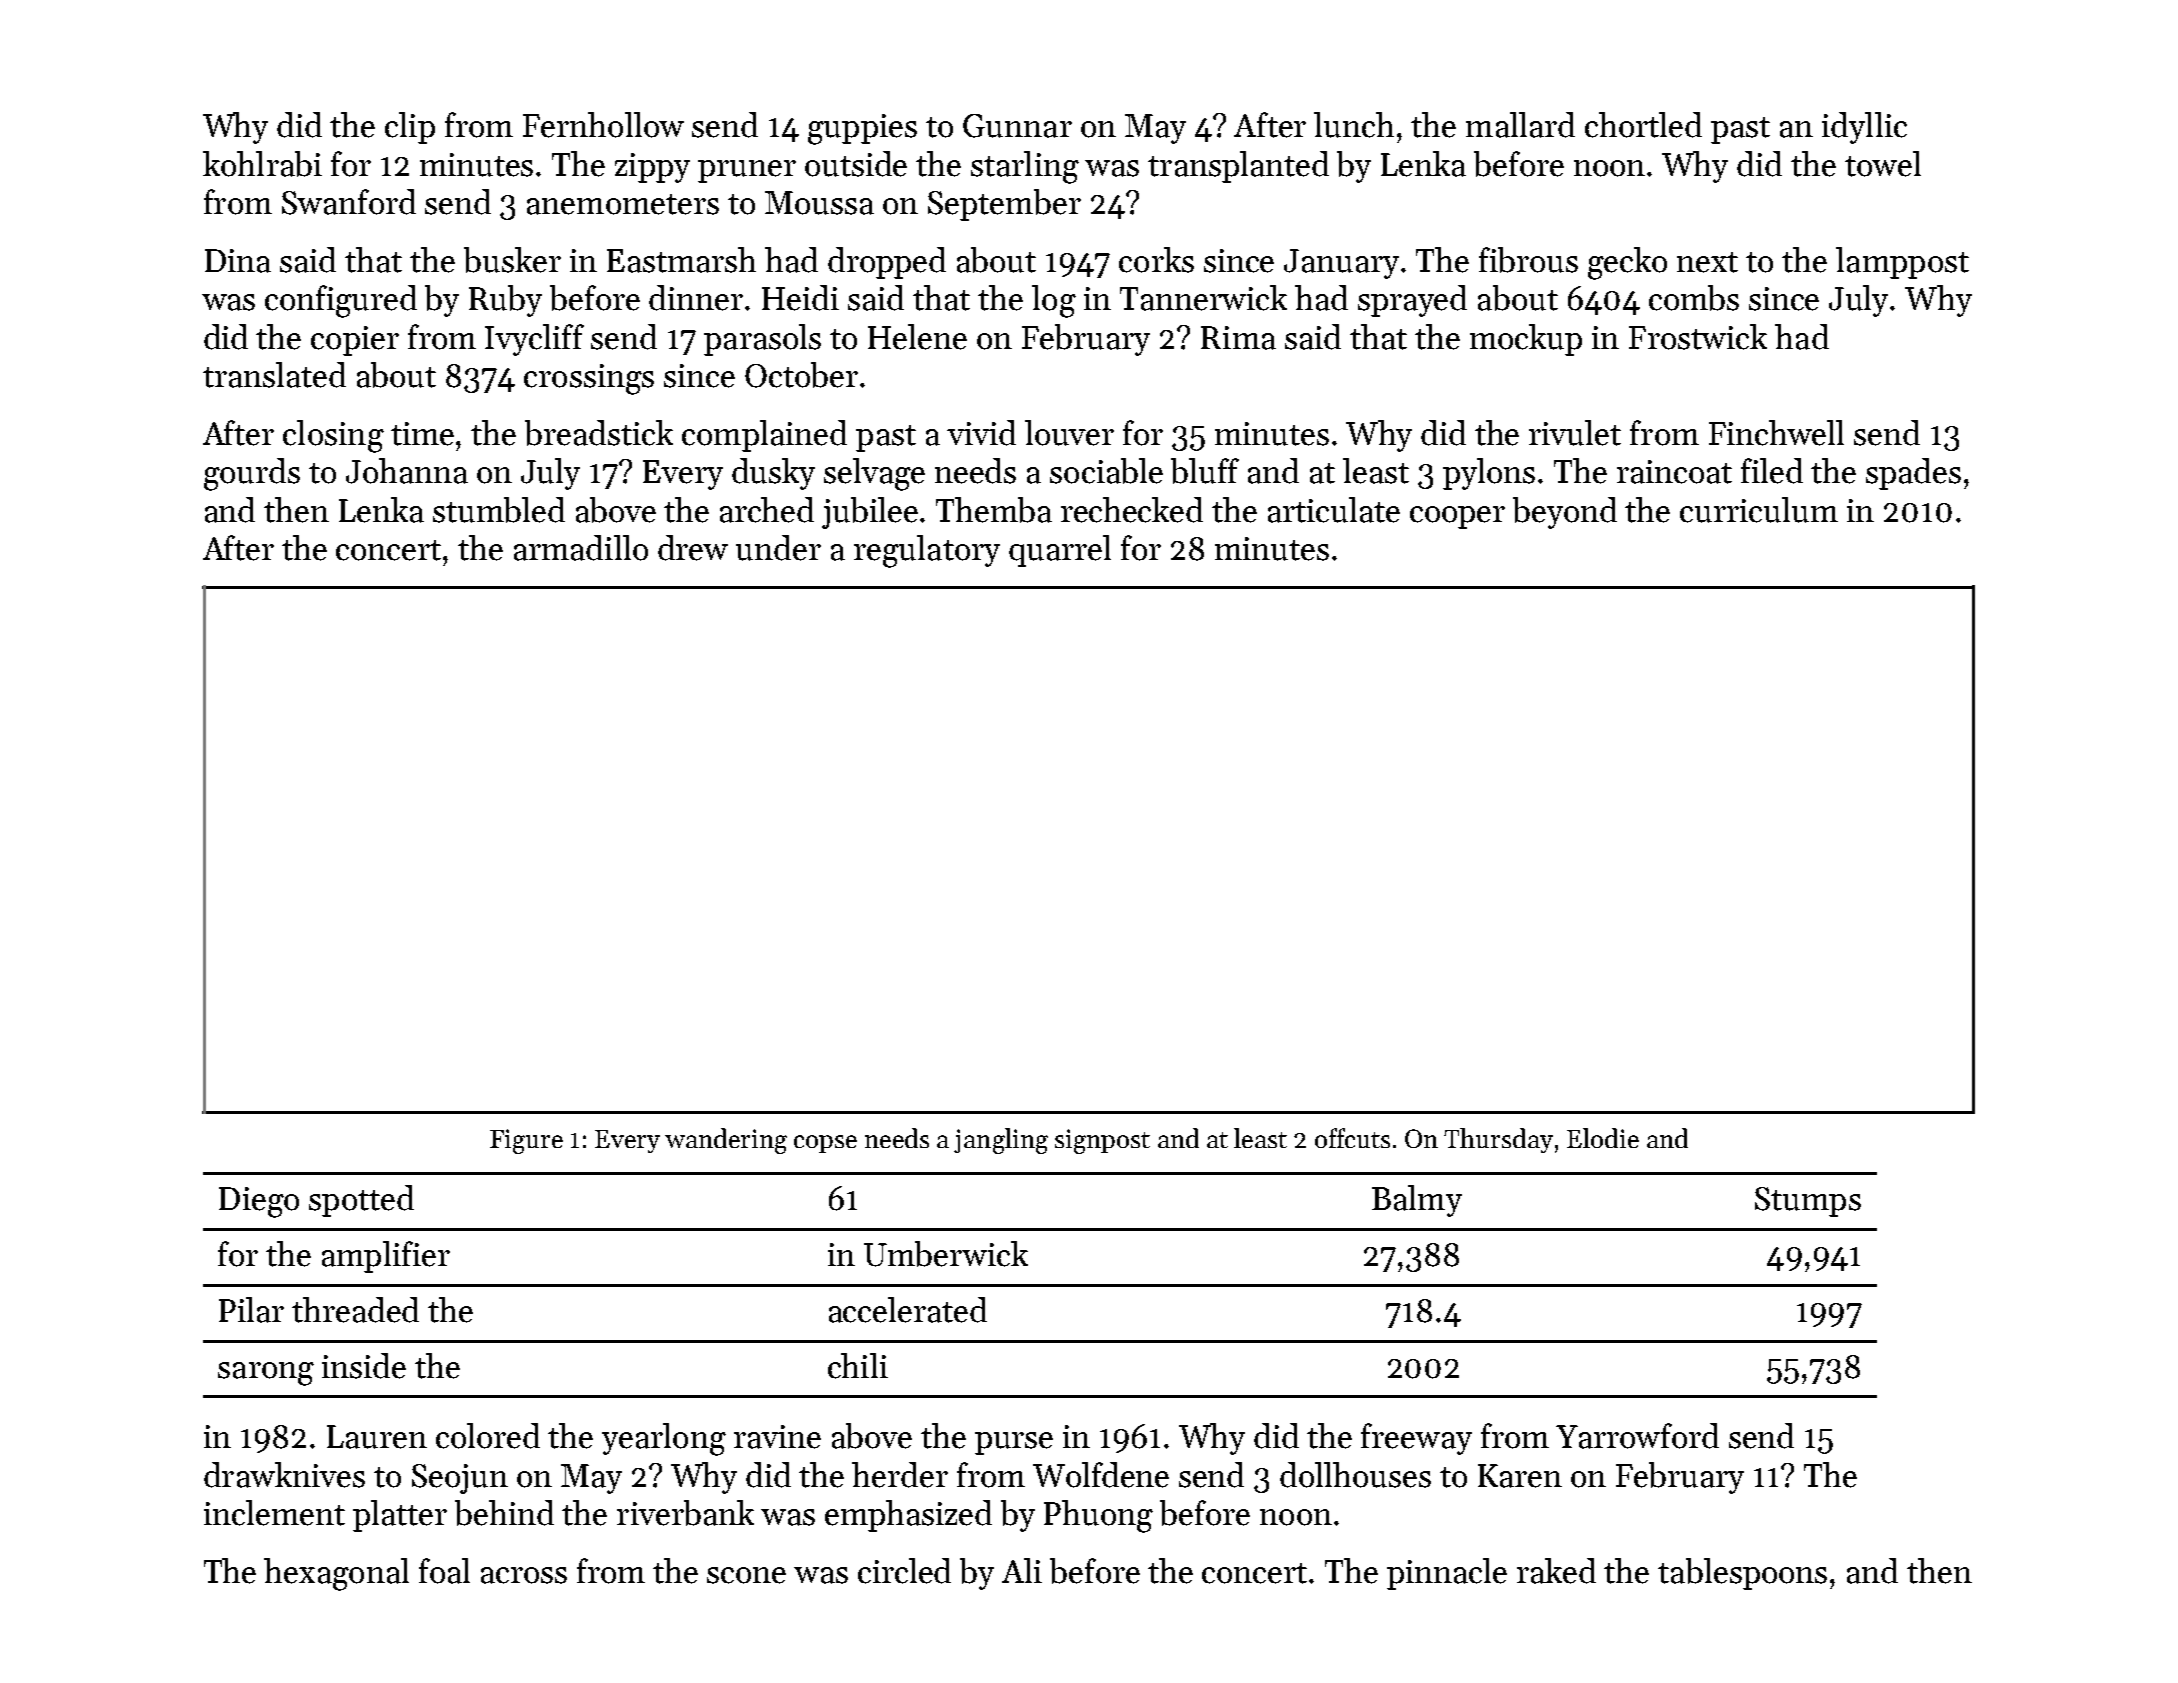 The width and height of the screenshot is (2178, 1683). I want to click on offcuts, so click(1352, 1138).
